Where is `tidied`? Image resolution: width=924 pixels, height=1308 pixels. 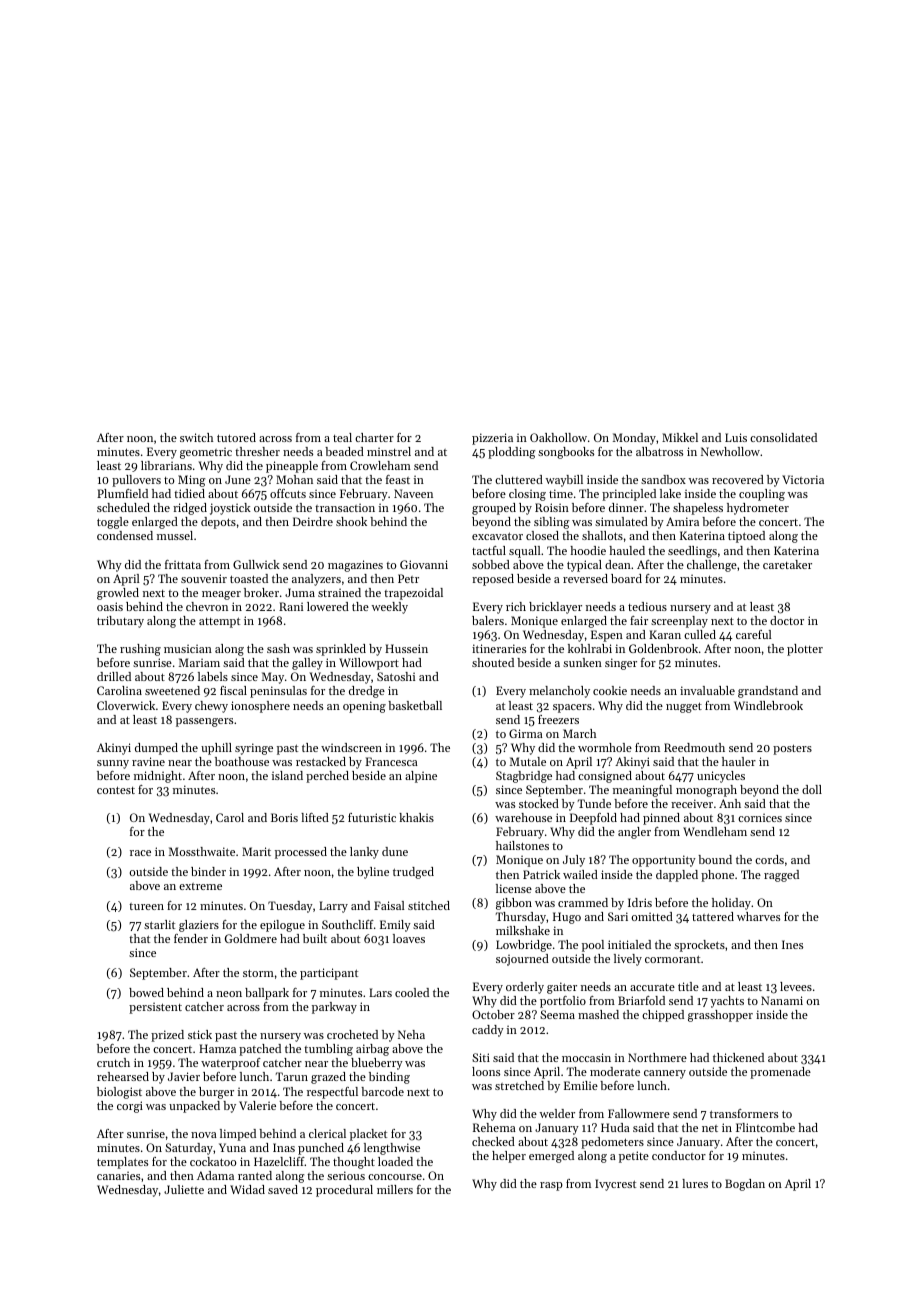 tidied is located at coordinates (189, 493).
